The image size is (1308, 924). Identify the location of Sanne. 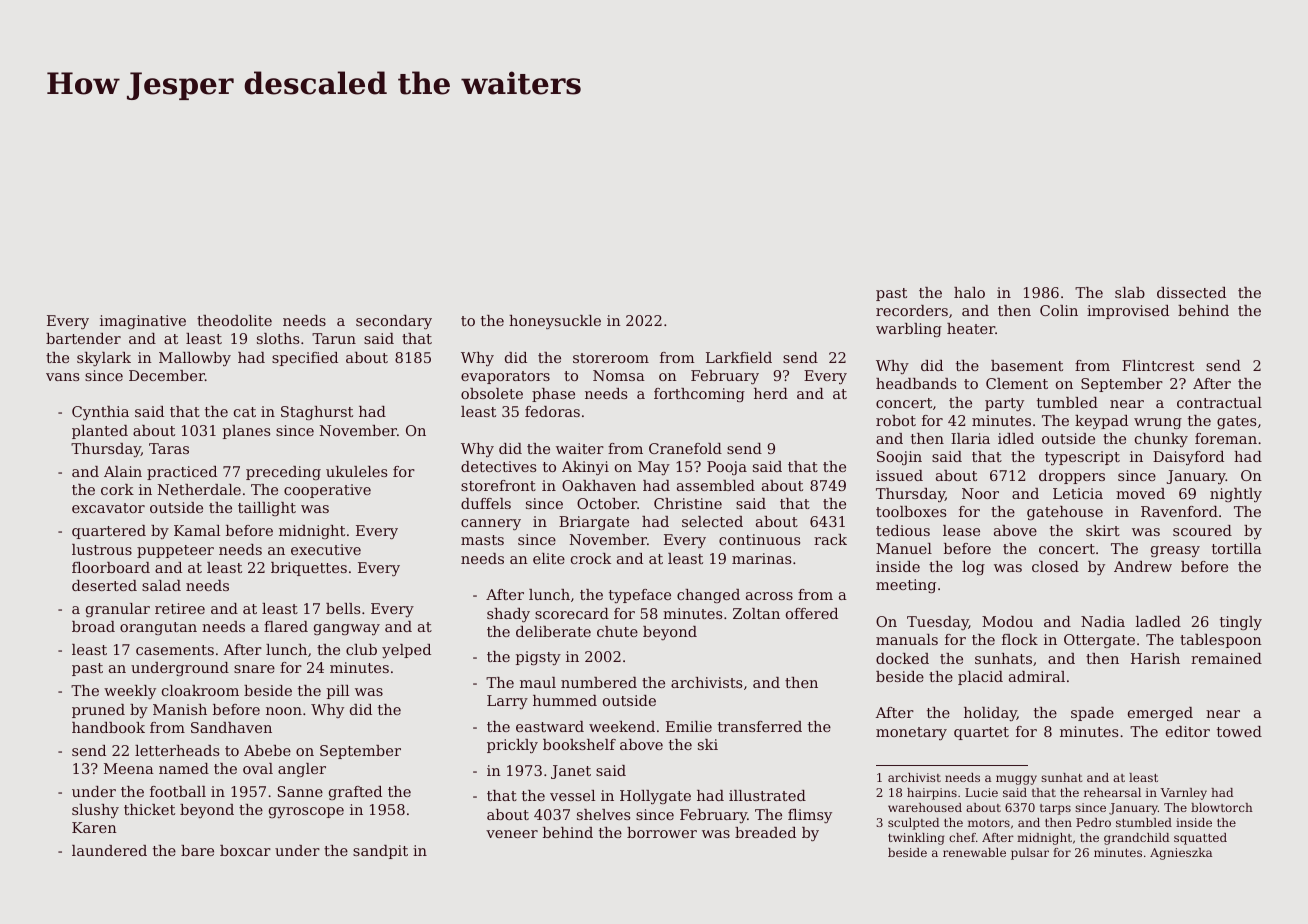
(300, 791).
